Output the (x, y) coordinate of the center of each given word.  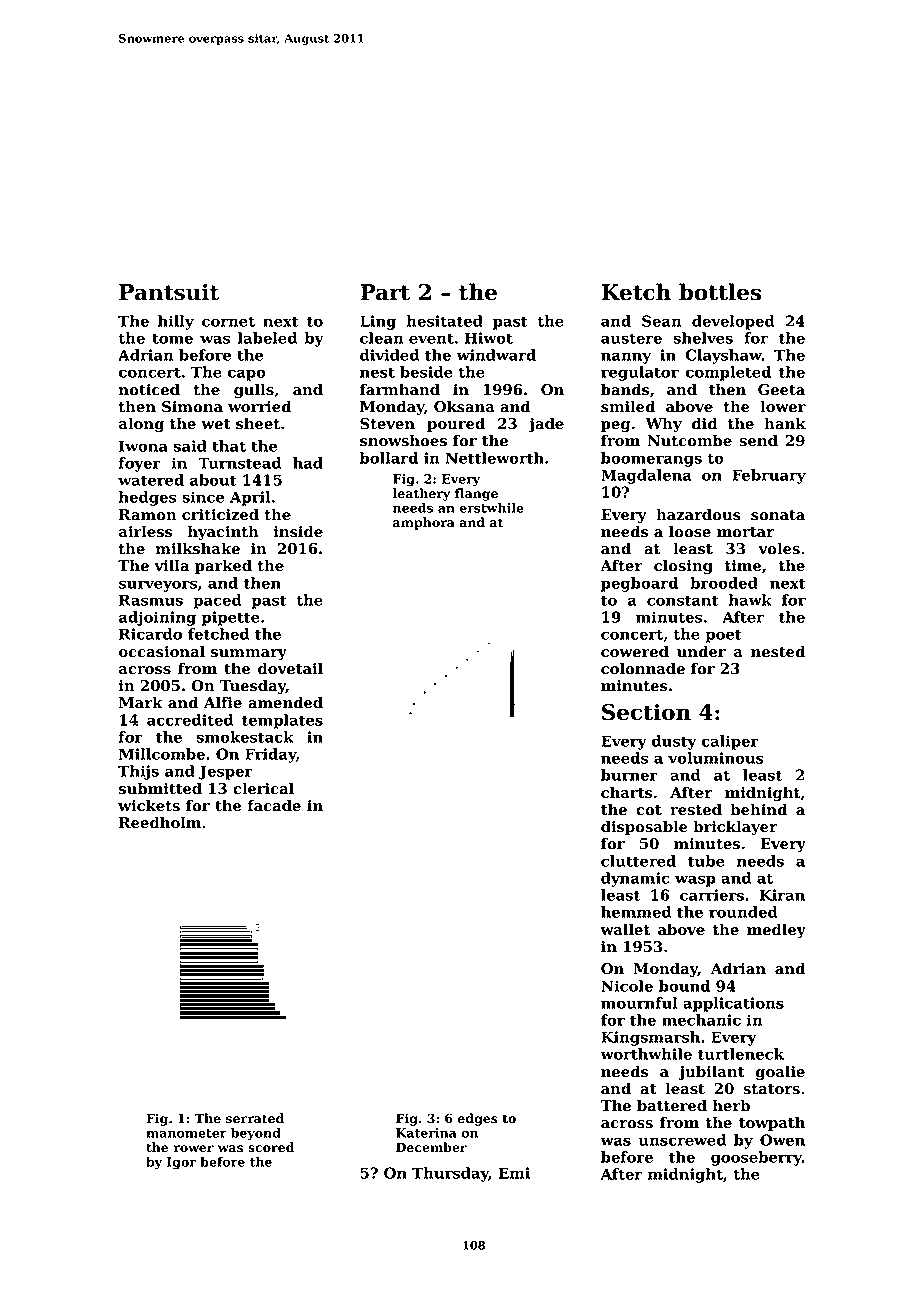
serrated (255, 1118)
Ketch (636, 292)
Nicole (627, 986)
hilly (176, 322)
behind (758, 809)
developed (733, 322)
